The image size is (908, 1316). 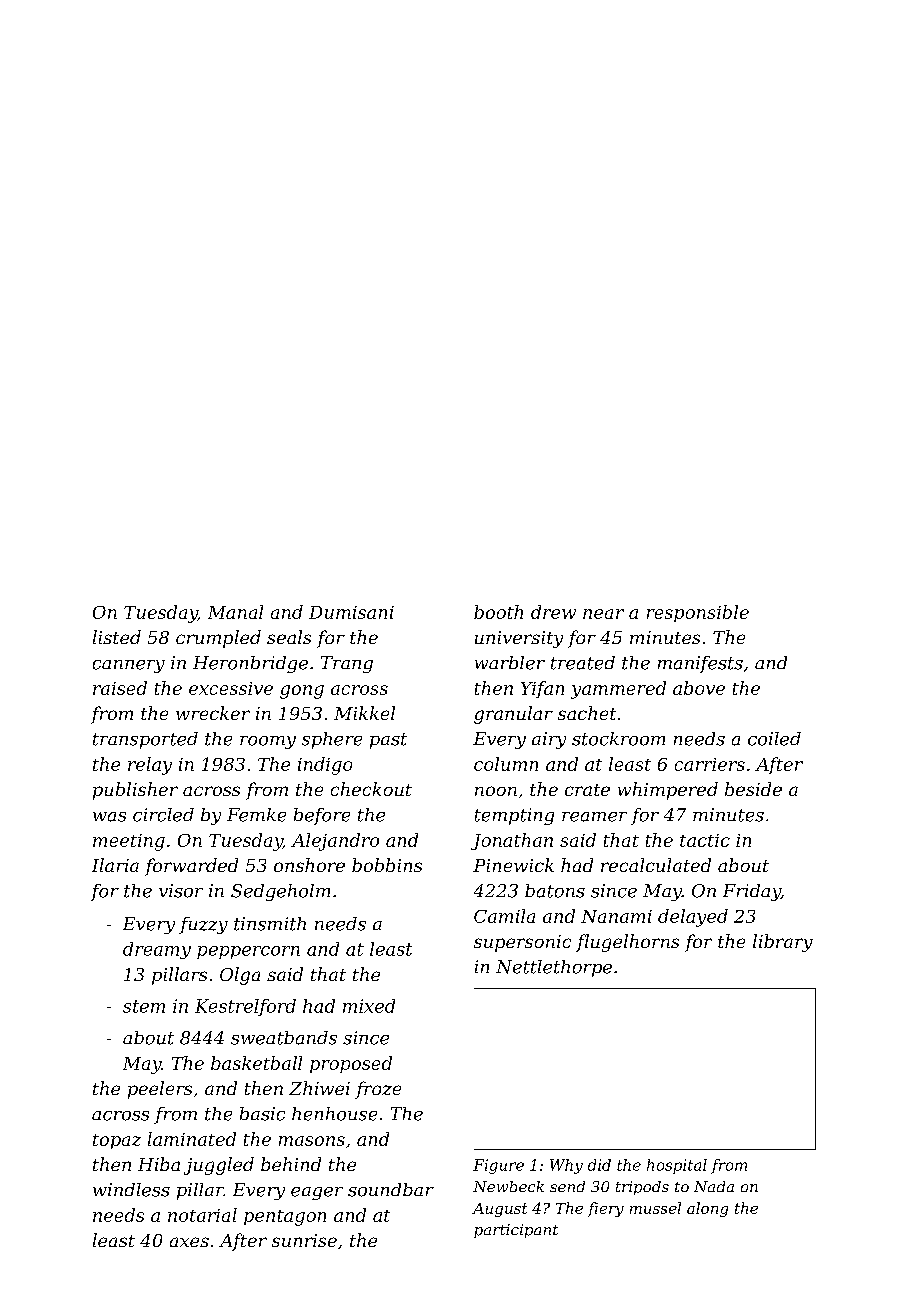 What do you see at coordinates (714, 1186) in the screenshot?
I see `Nada` at bounding box center [714, 1186].
